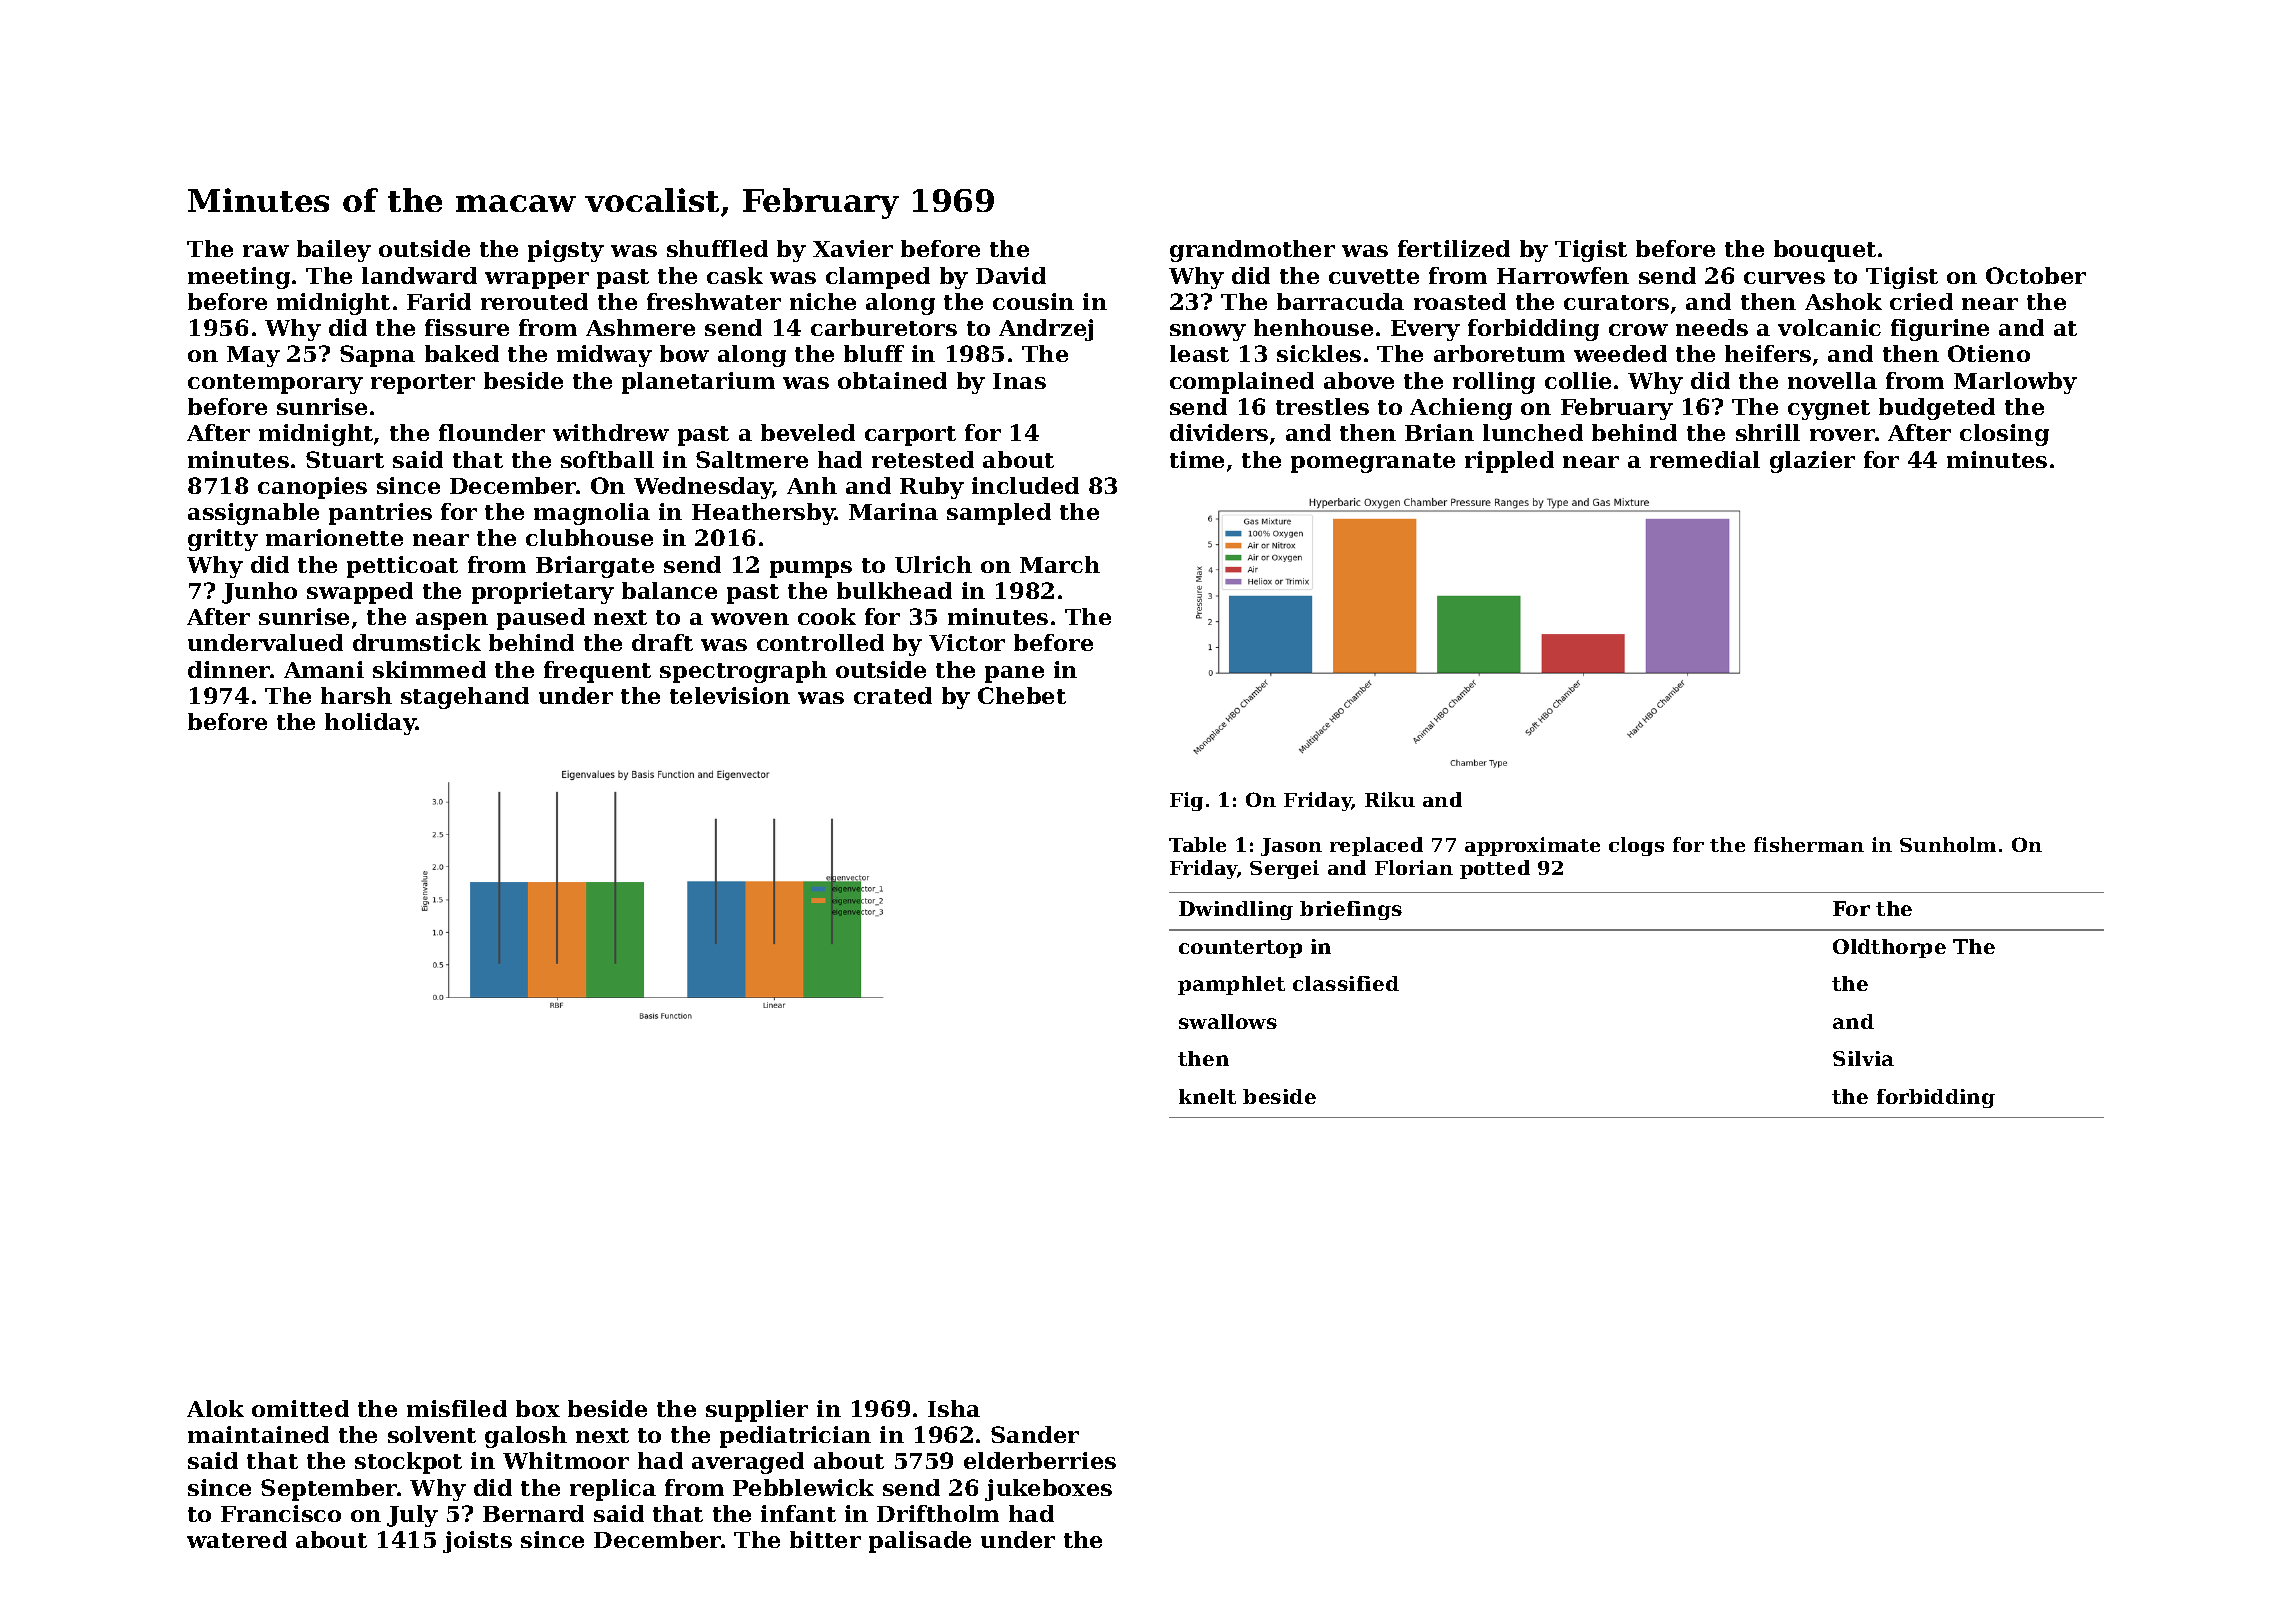 Image resolution: width=2292 pixels, height=1620 pixels. I want to click on holiday, so click(370, 724).
